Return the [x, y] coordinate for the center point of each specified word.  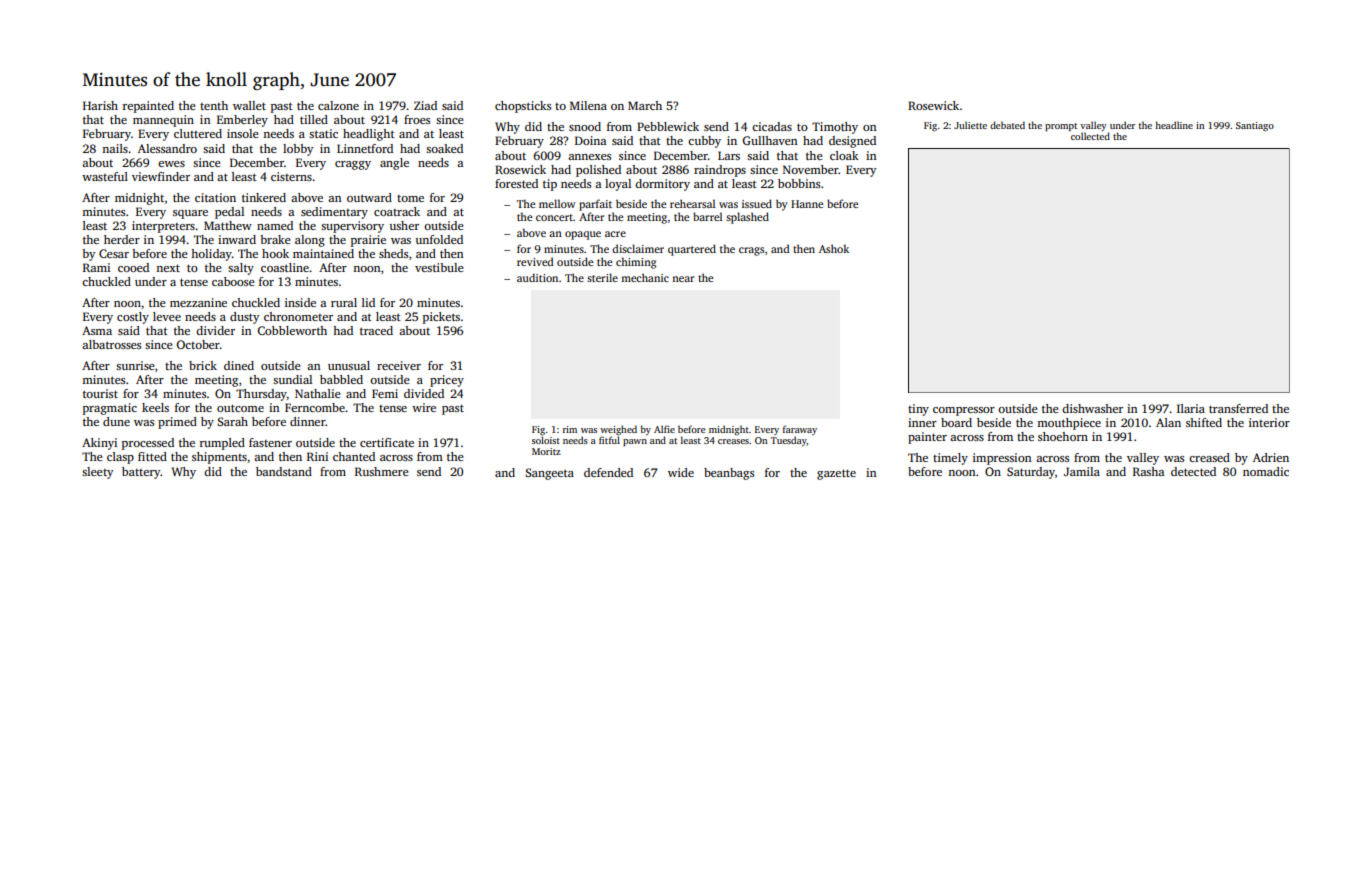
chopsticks [523, 107]
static [323, 133]
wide [681, 472]
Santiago [1255, 126]
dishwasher [1092, 408]
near [683, 279]
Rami [96, 267]
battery [141, 473]
